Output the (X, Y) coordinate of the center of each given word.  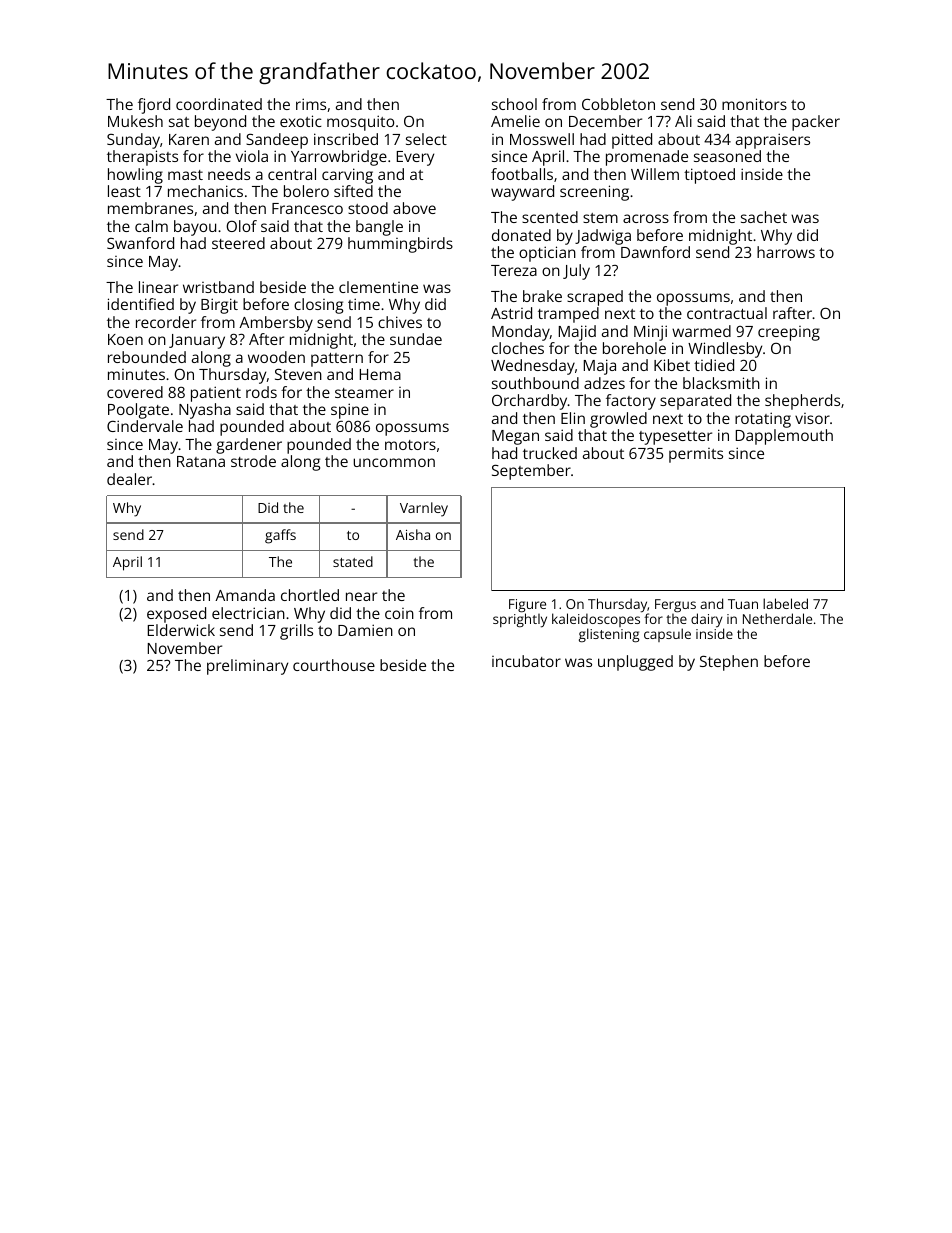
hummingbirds (400, 245)
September (531, 472)
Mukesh (135, 121)
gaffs (280, 536)
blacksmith (721, 383)
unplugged (635, 663)
